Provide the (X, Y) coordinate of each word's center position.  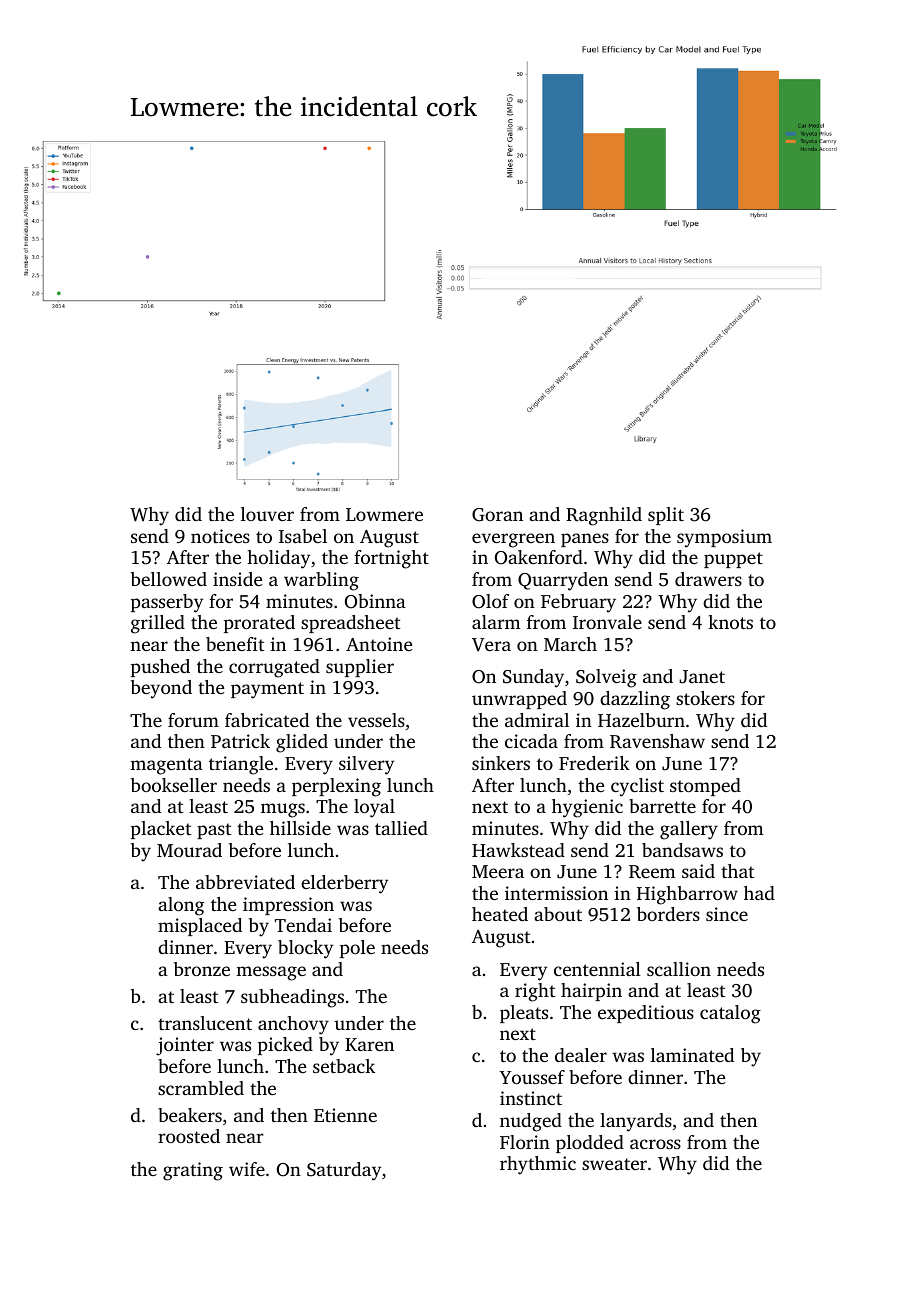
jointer (185, 1046)
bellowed (169, 579)
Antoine (379, 644)
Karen (369, 1044)
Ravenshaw (657, 741)
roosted (189, 1136)
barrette (662, 806)
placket (161, 830)
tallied (401, 828)
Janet (702, 677)
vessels (376, 720)
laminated (692, 1055)
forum (193, 720)
